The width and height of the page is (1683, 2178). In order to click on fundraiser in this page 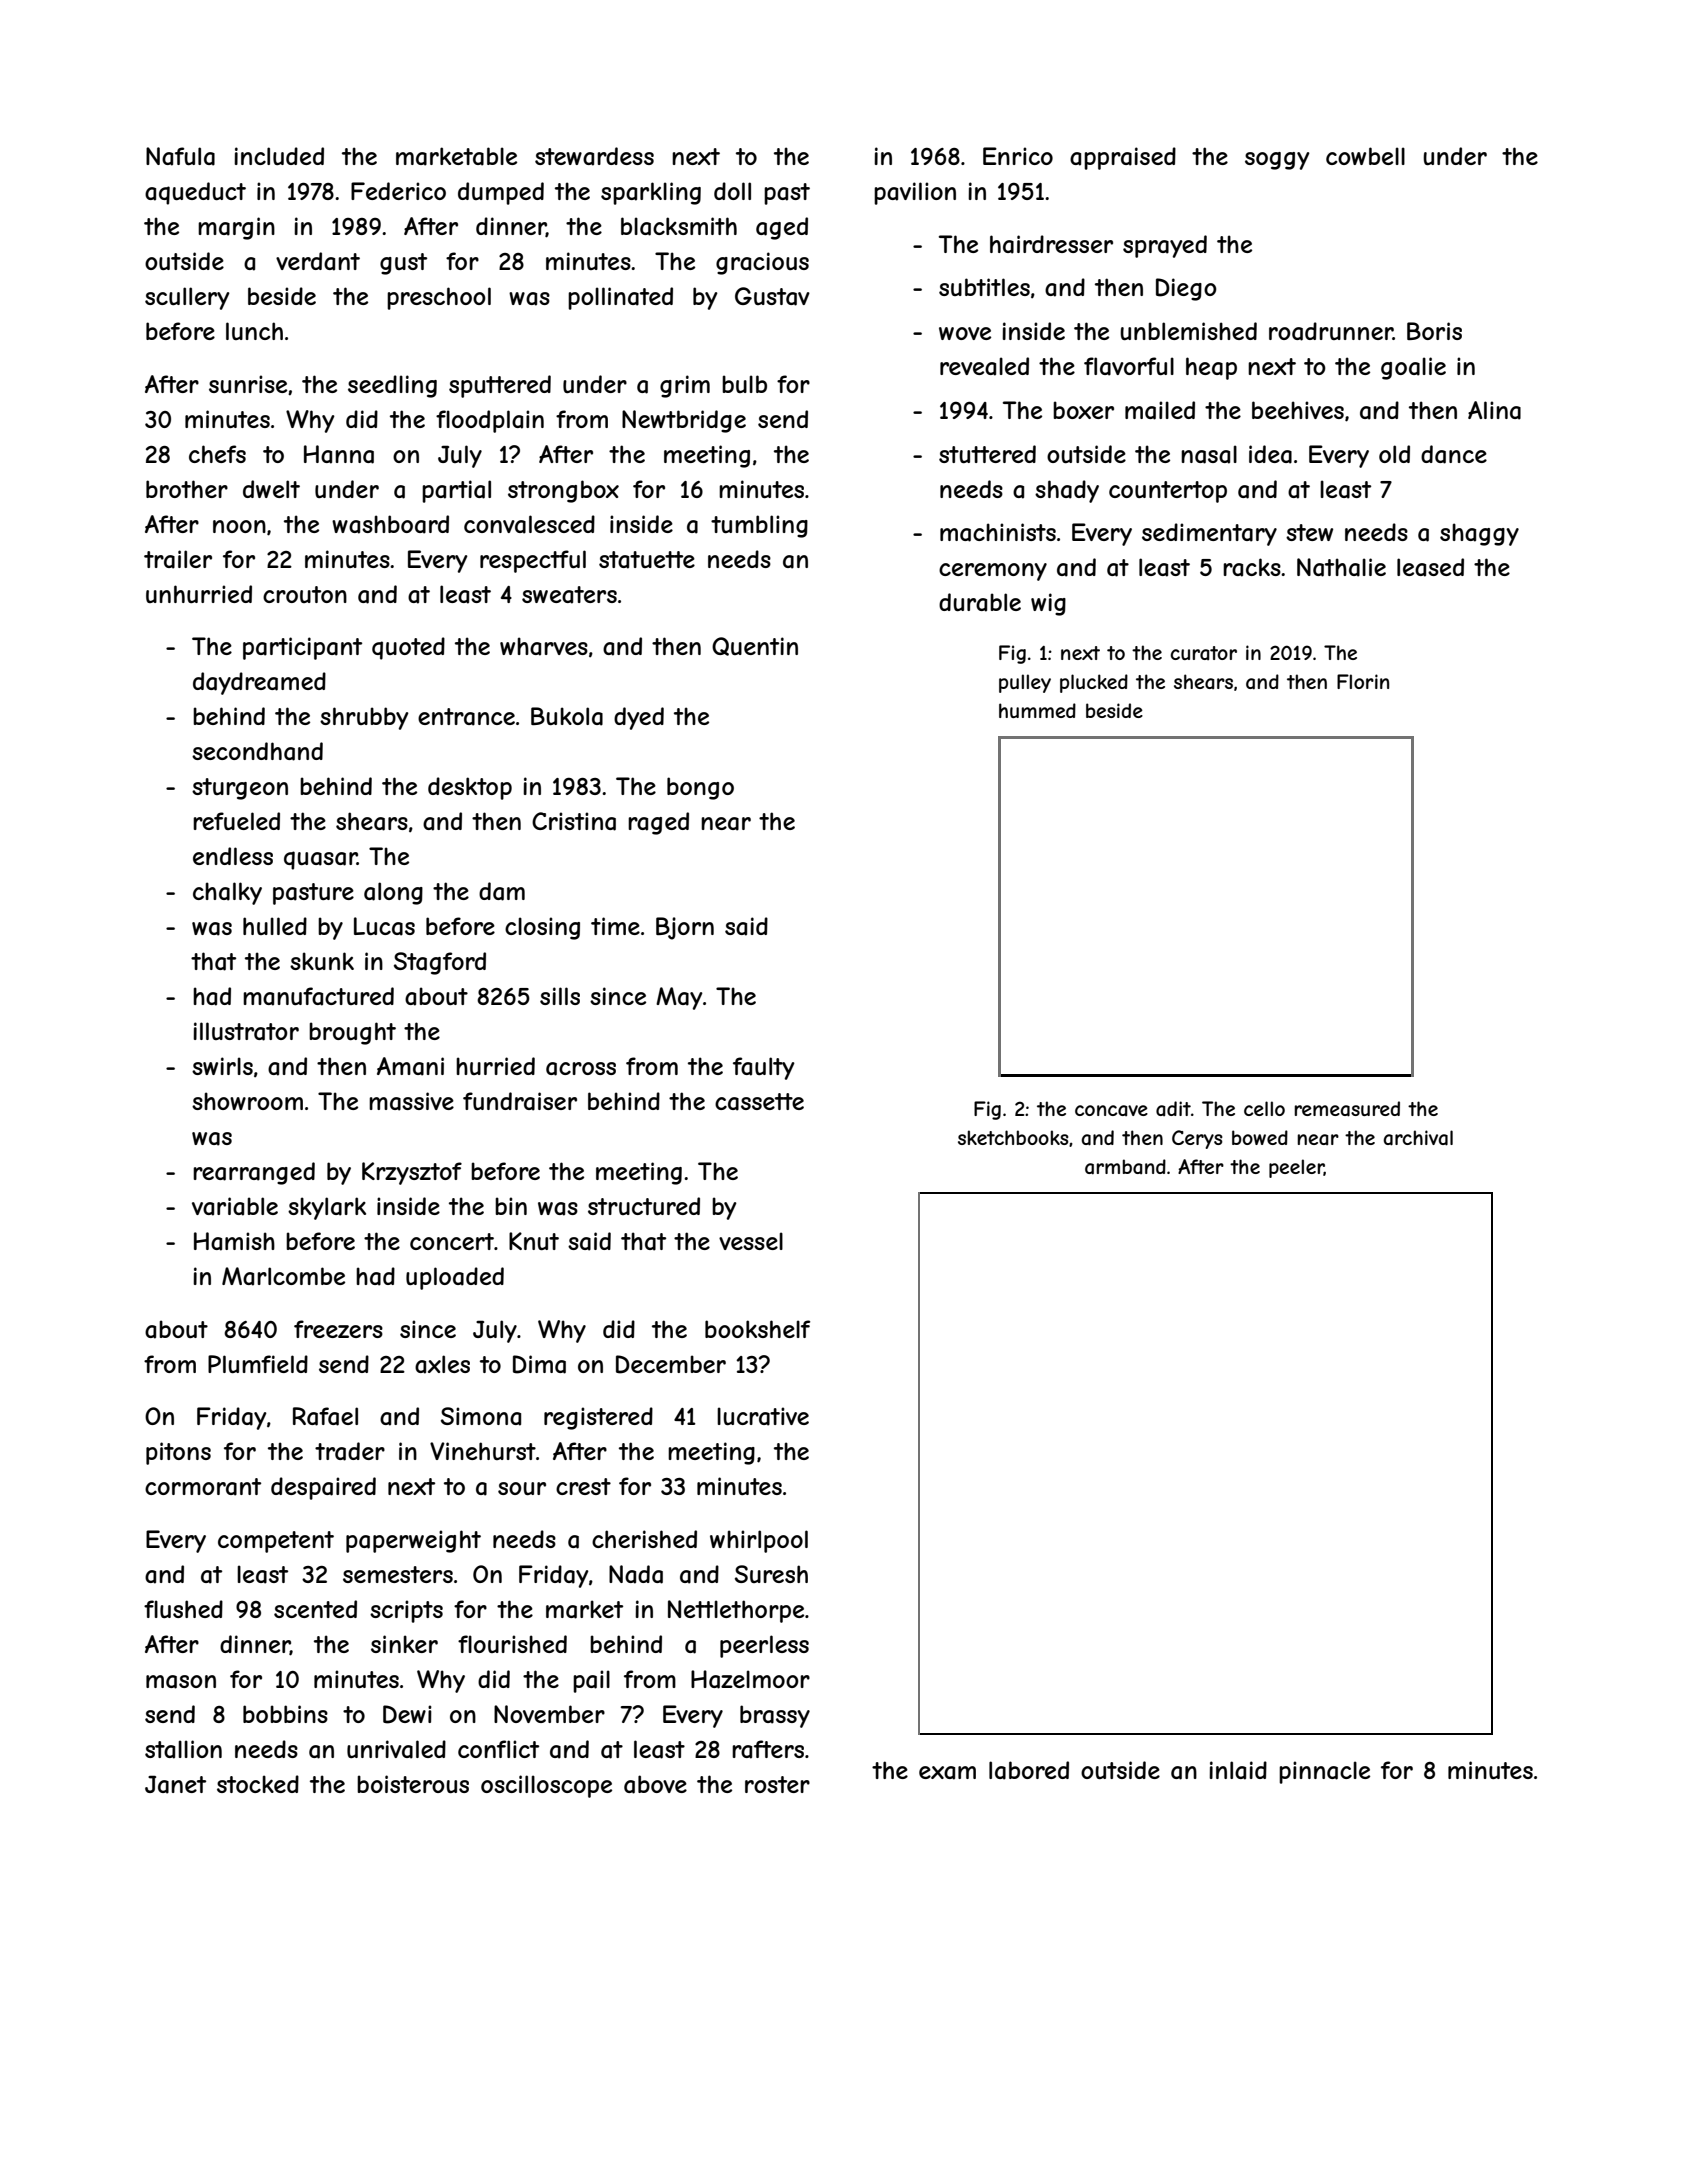, I will do `click(520, 1101)`.
